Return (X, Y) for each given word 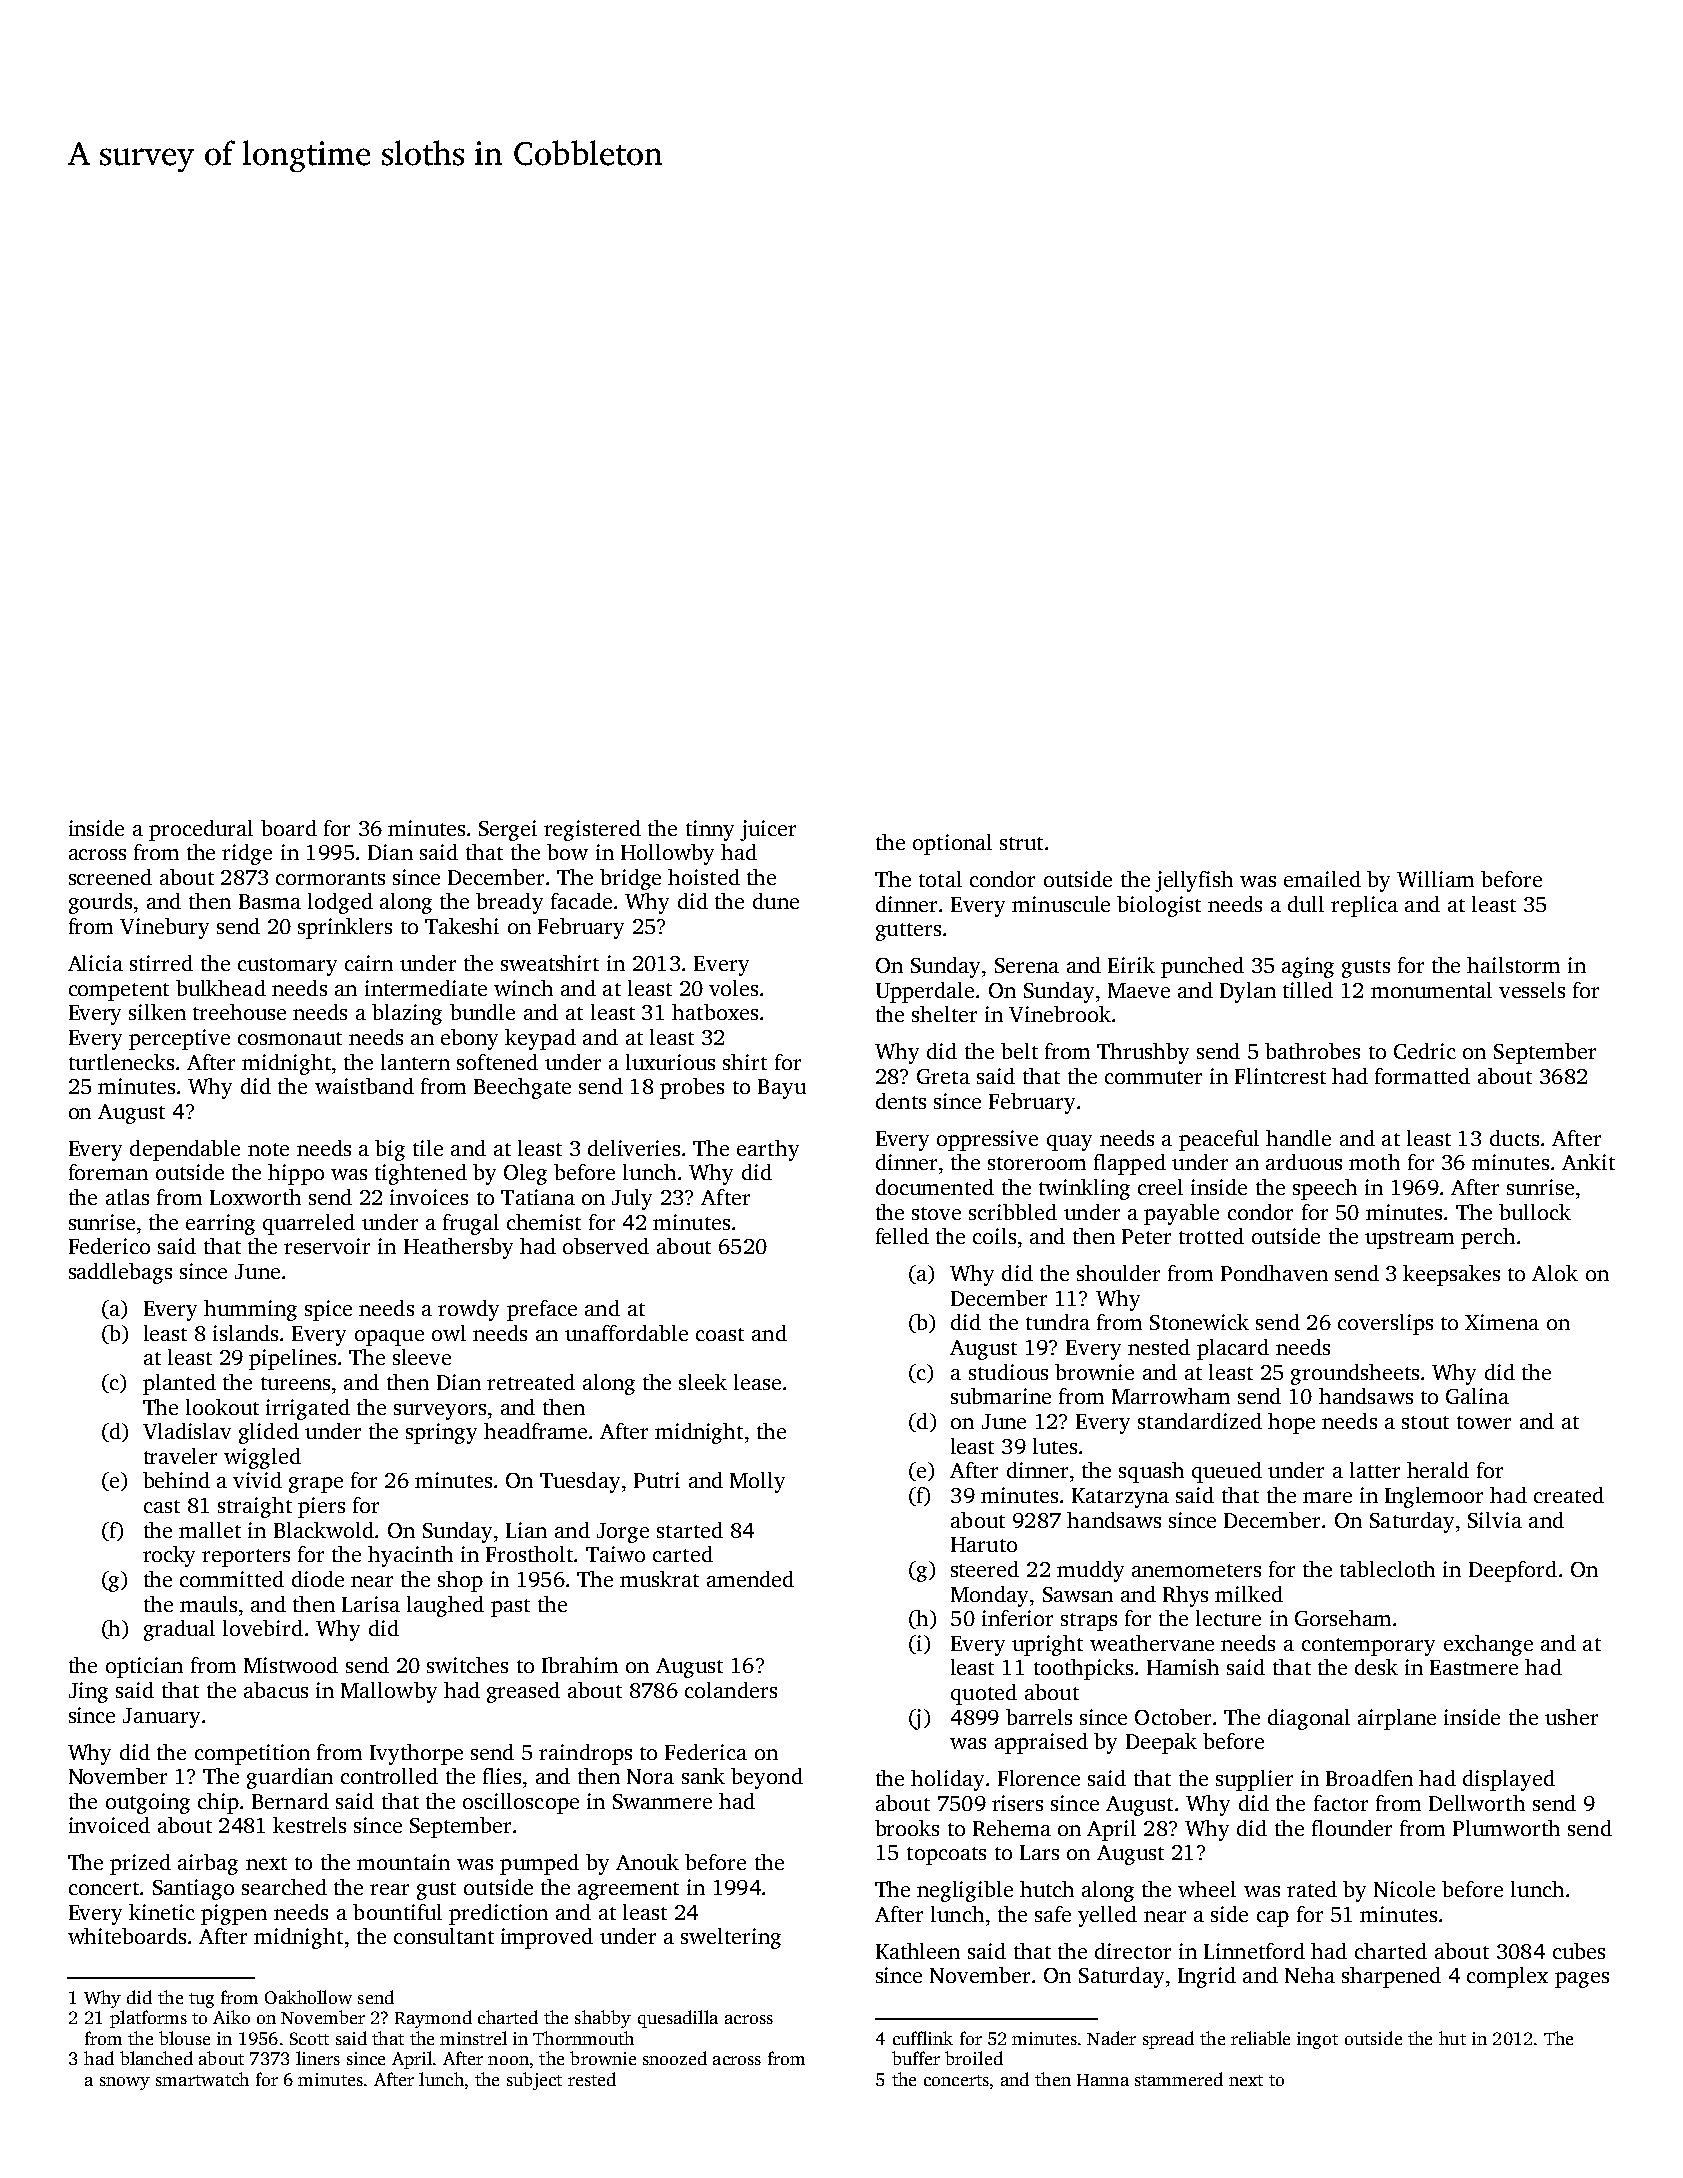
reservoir (327, 1246)
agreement (628, 1891)
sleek (703, 1382)
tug (201, 2000)
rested (592, 2079)
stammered (1179, 2079)
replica (1364, 906)
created (1569, 1495)
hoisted (704, 877)
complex (1507, 1977)
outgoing (148, 1803)
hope (1291, 1423)
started (690, 1530)
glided (269, 1433)
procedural (201, 830)
